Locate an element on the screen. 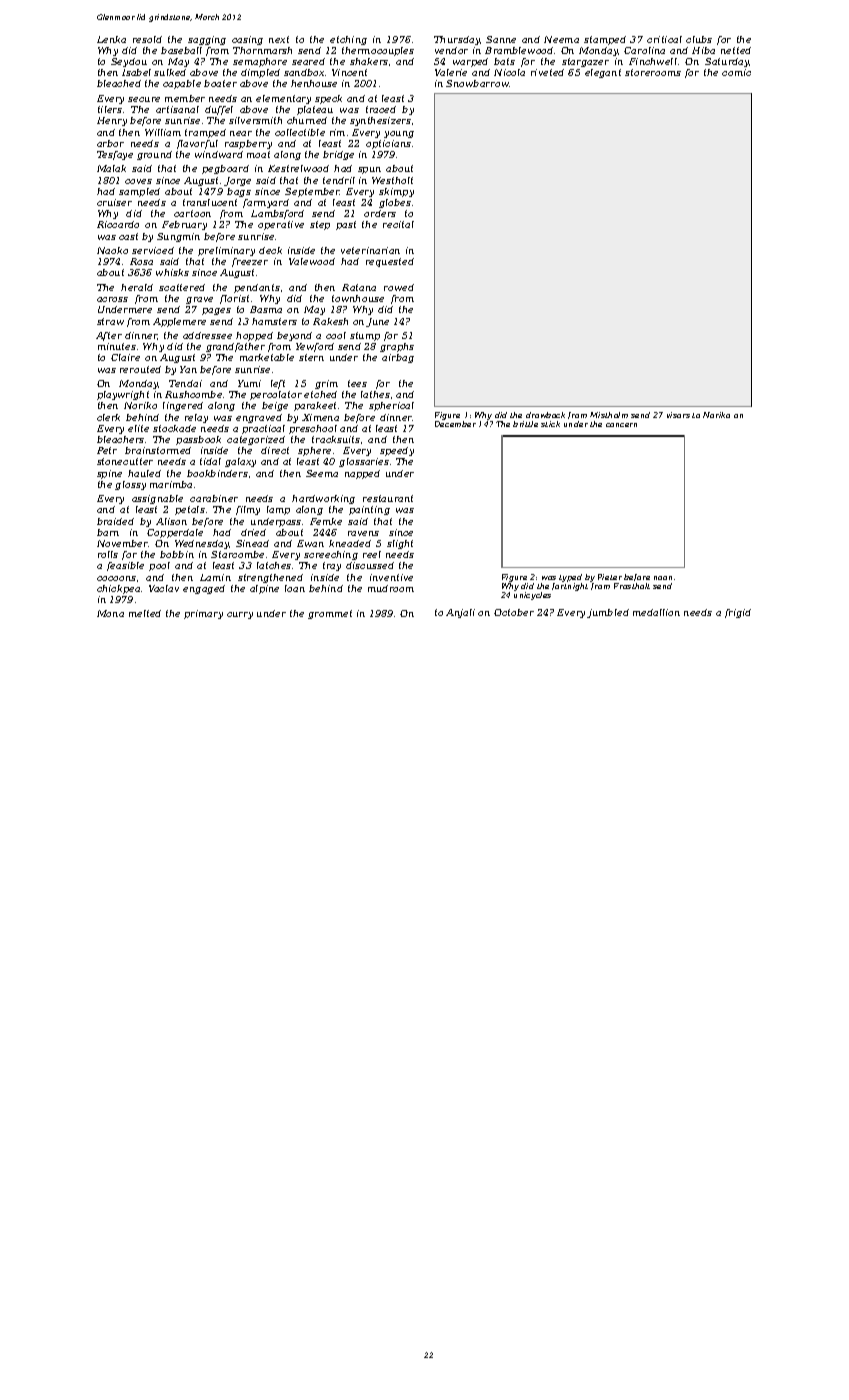  preliminary is located at coordinates (226, 251).
